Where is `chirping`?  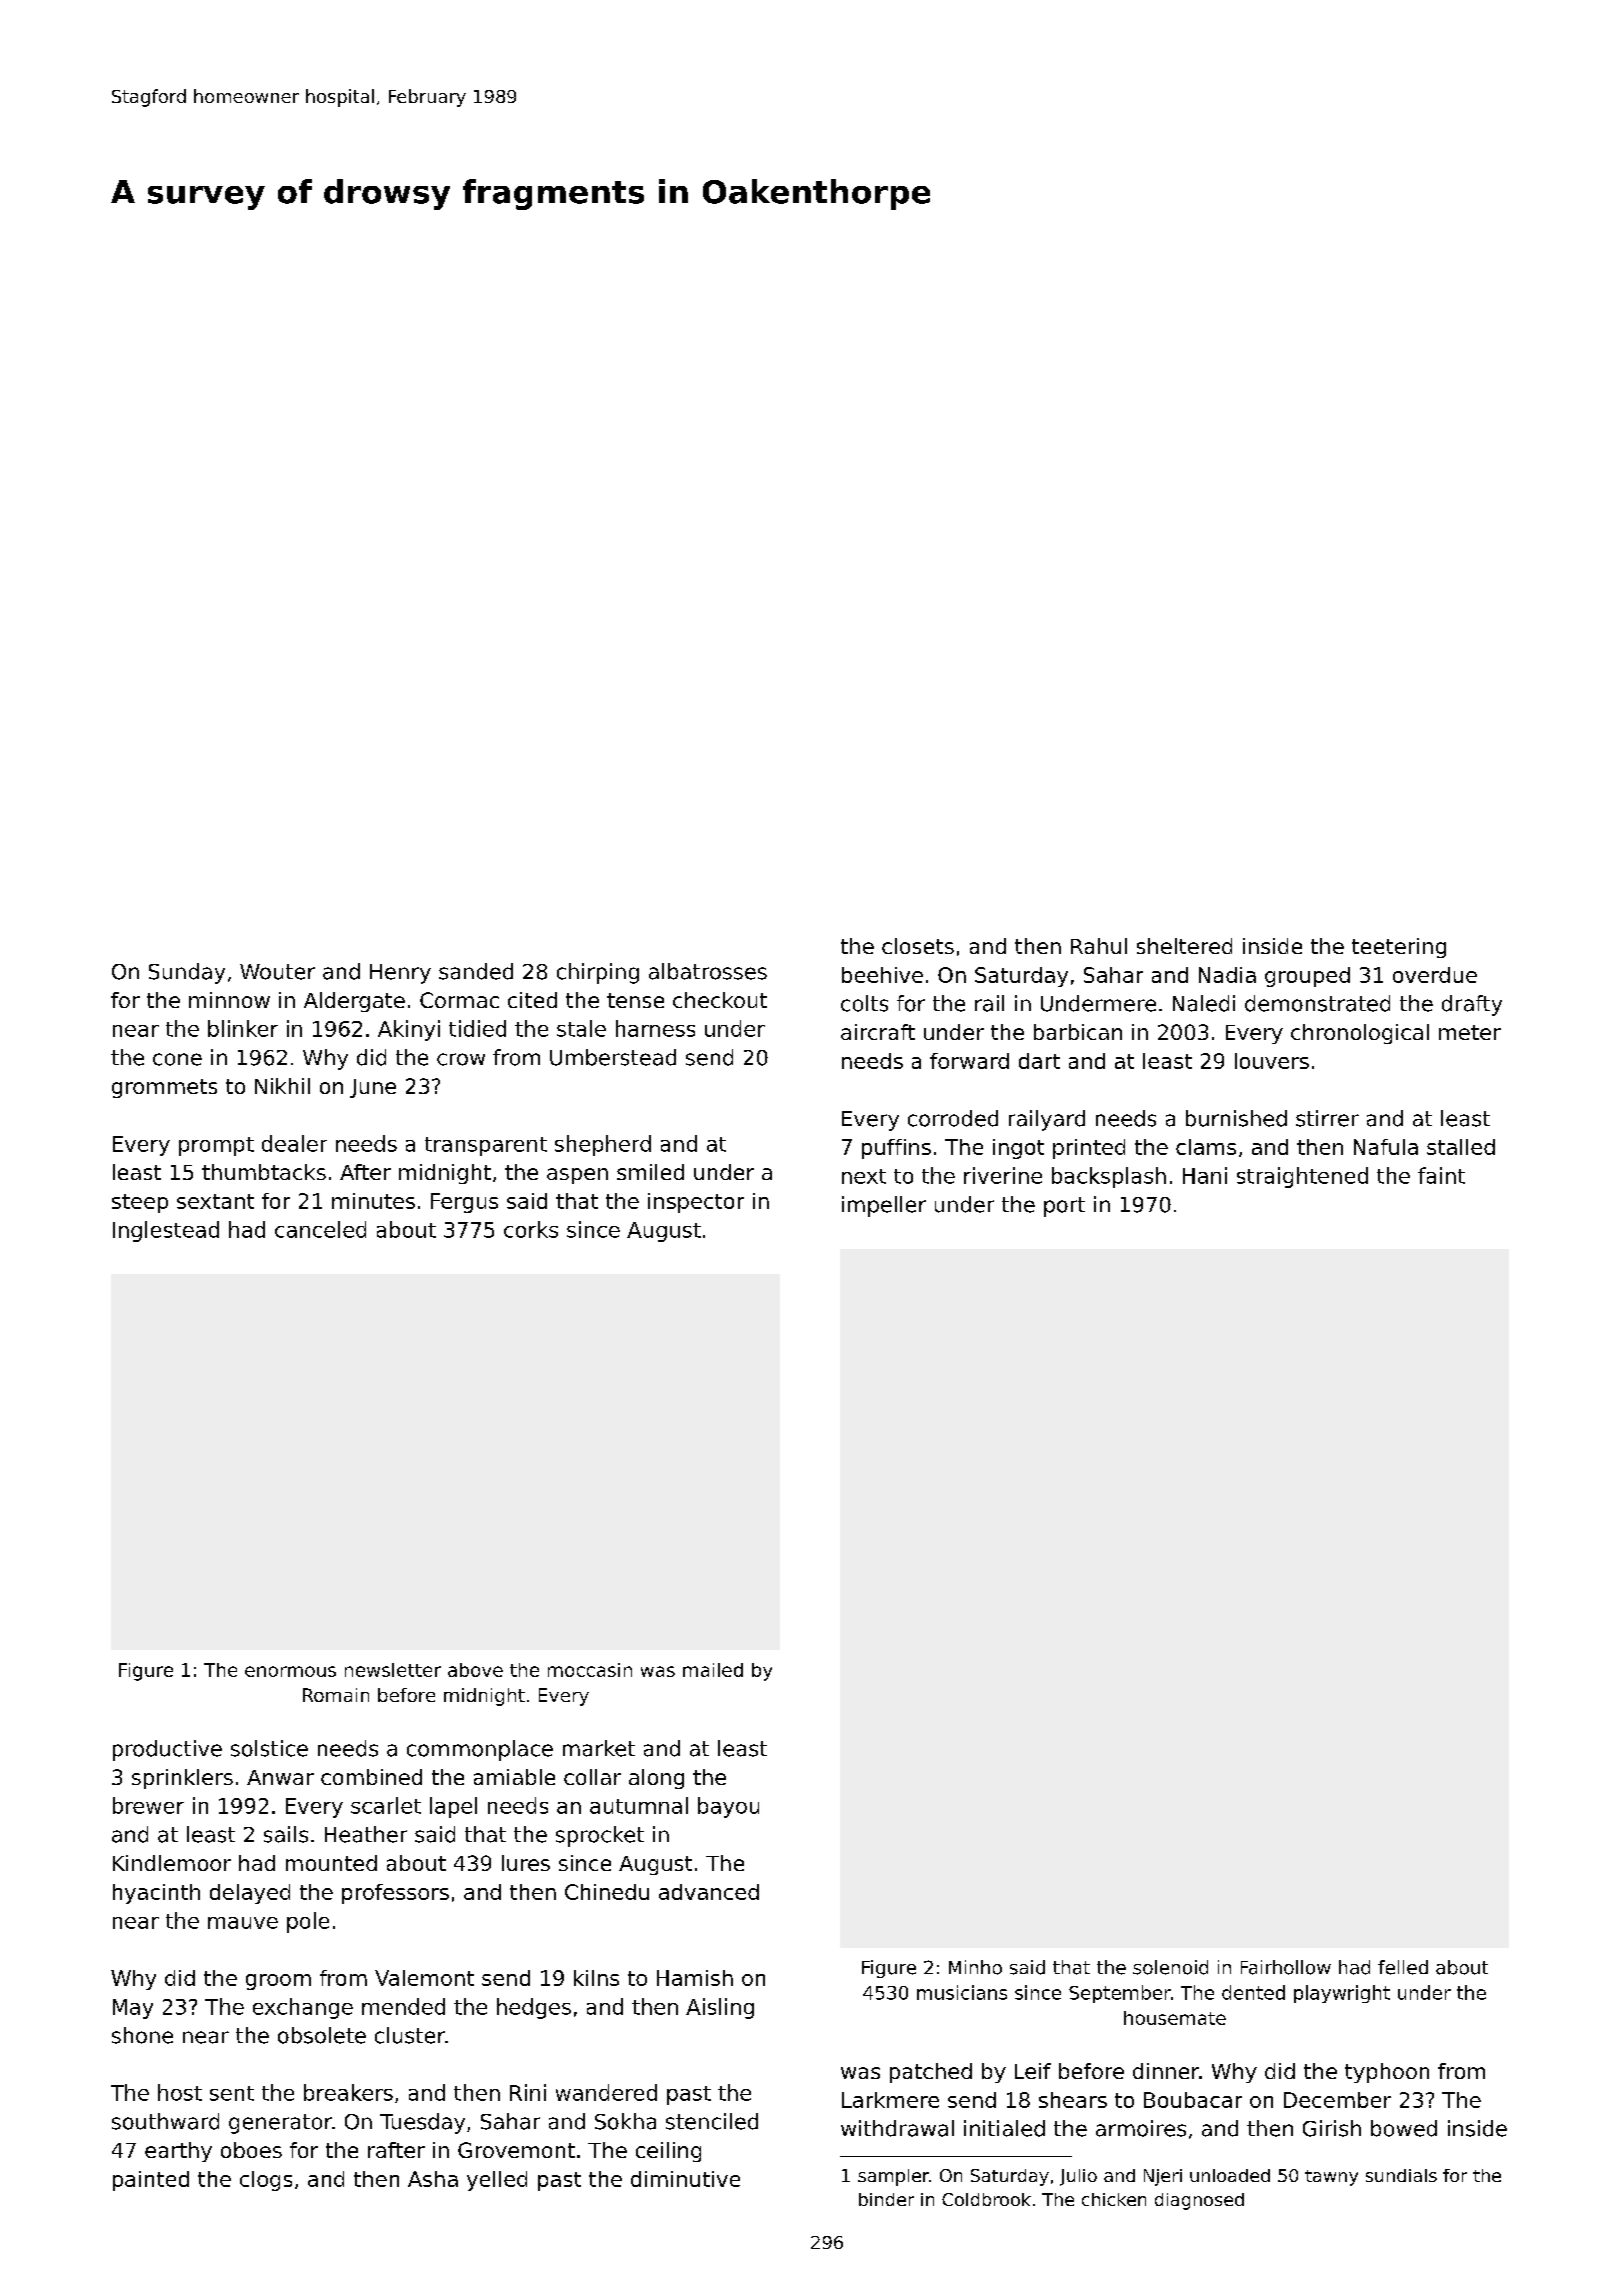 chirping is located at coordinates (598, 973).
